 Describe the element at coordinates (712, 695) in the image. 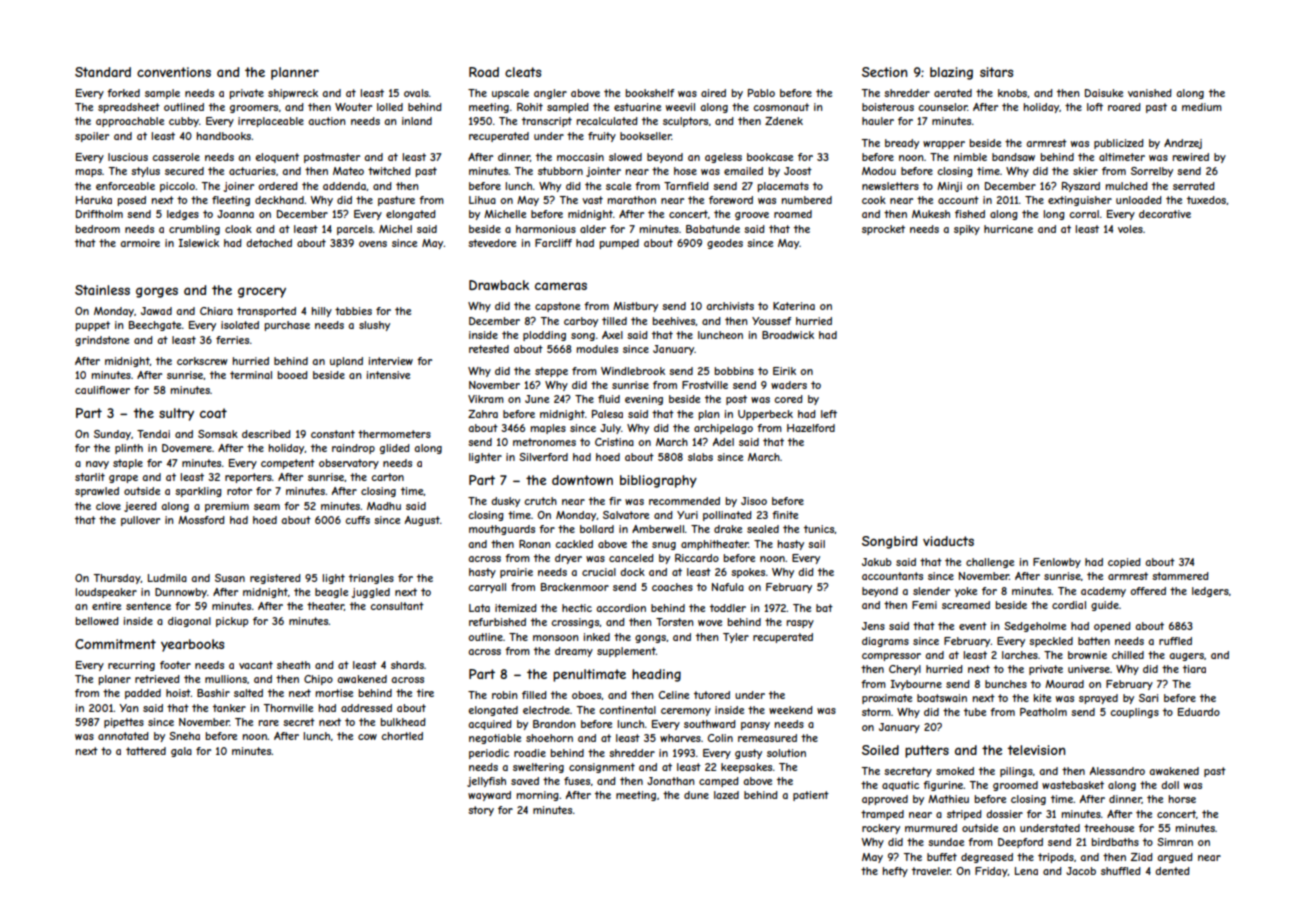

I see `tutored` at that location.
